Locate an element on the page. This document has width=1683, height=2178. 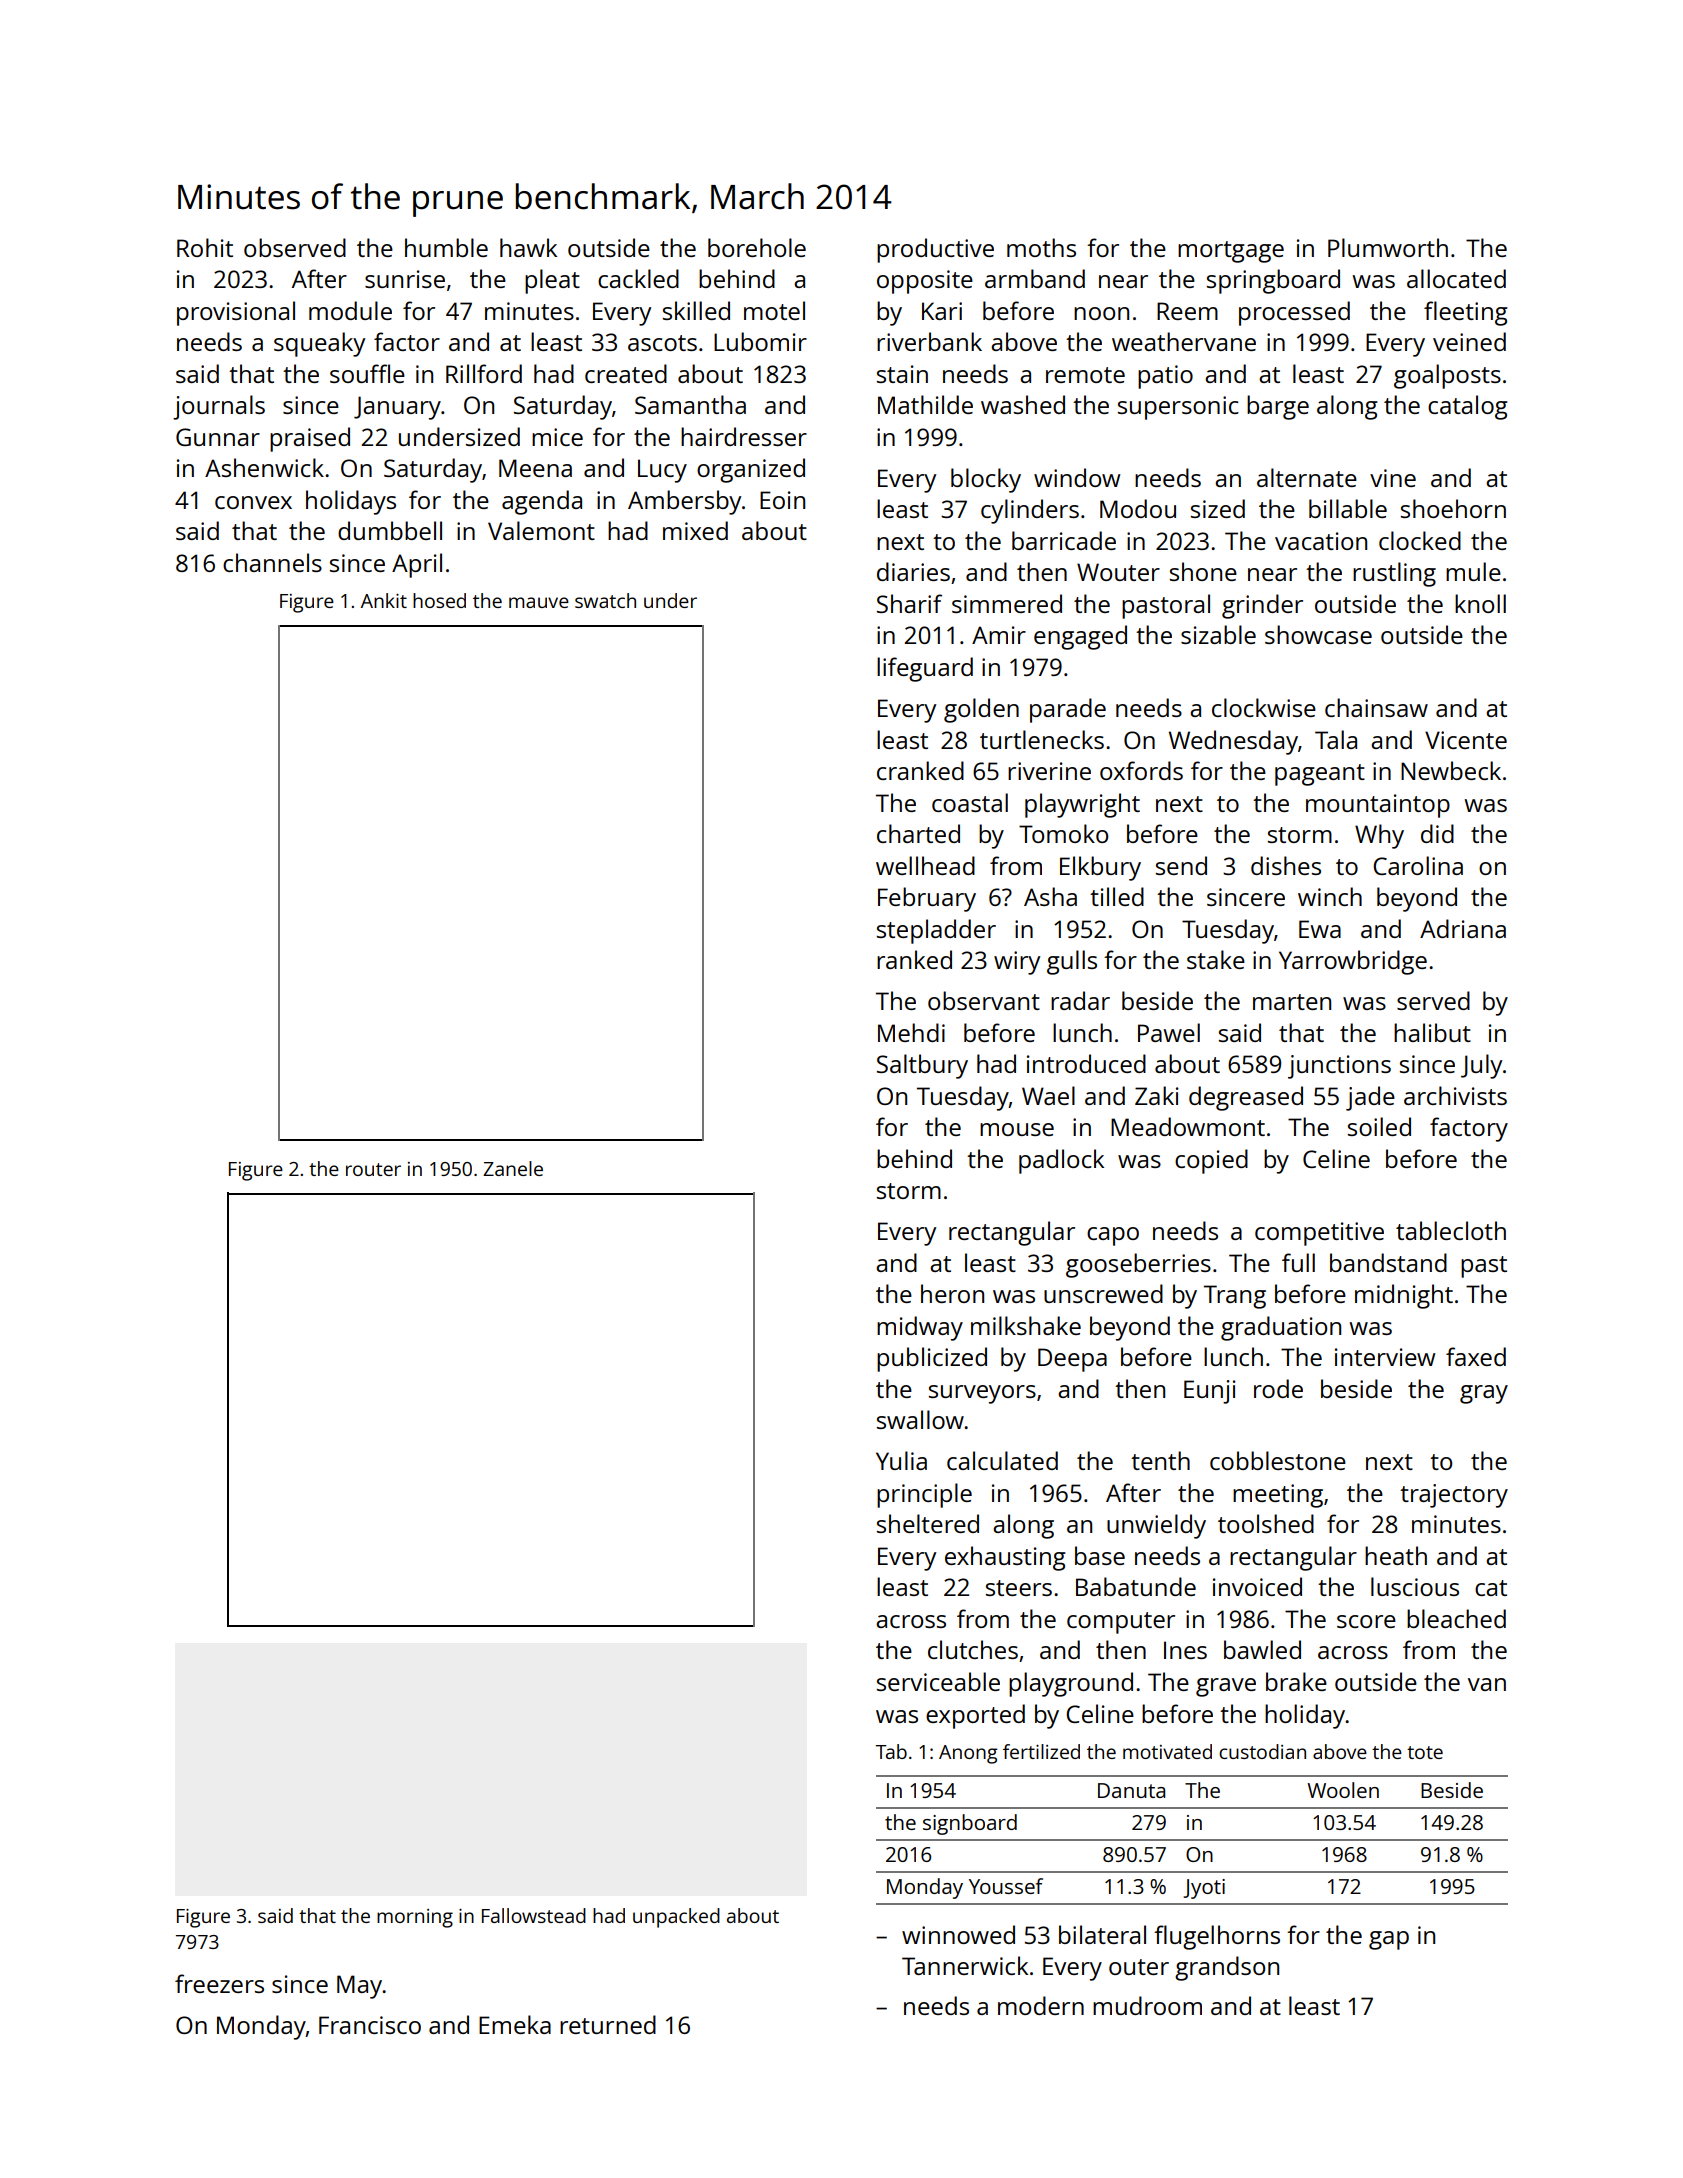
Zanele is located at coordinates (513, 1168).
